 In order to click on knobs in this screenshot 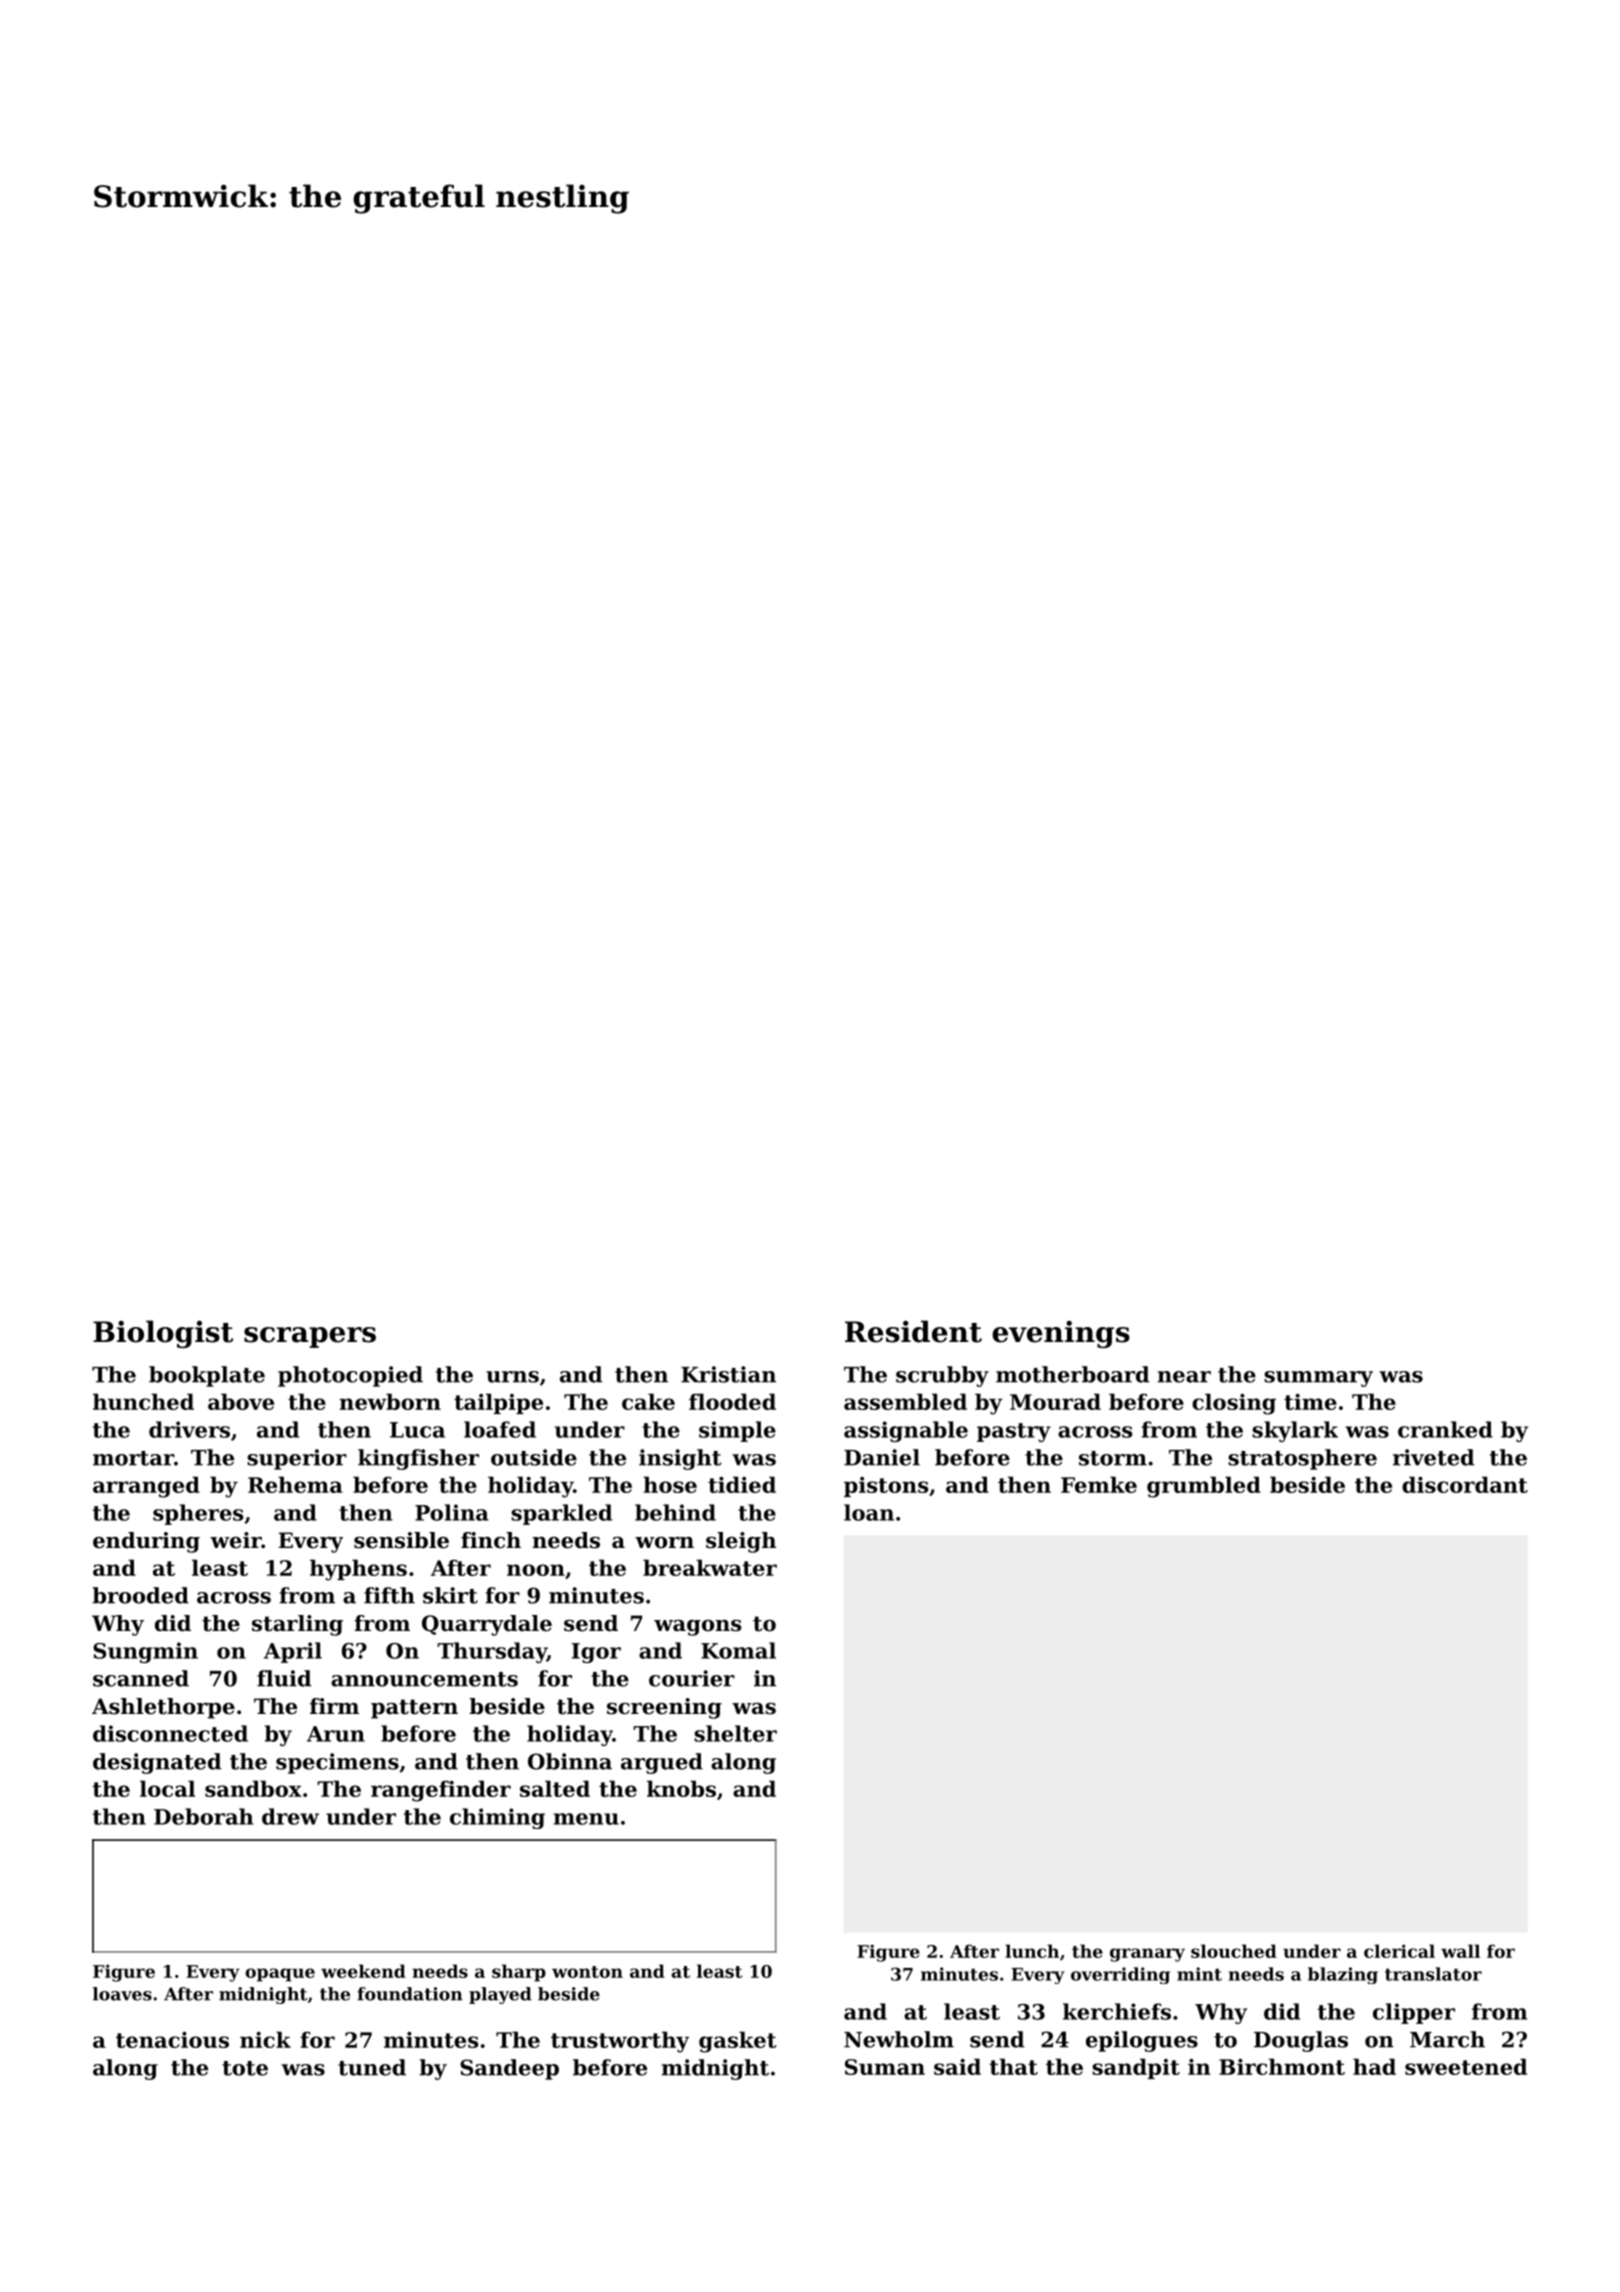, I will do `click(681, 1788)`.
